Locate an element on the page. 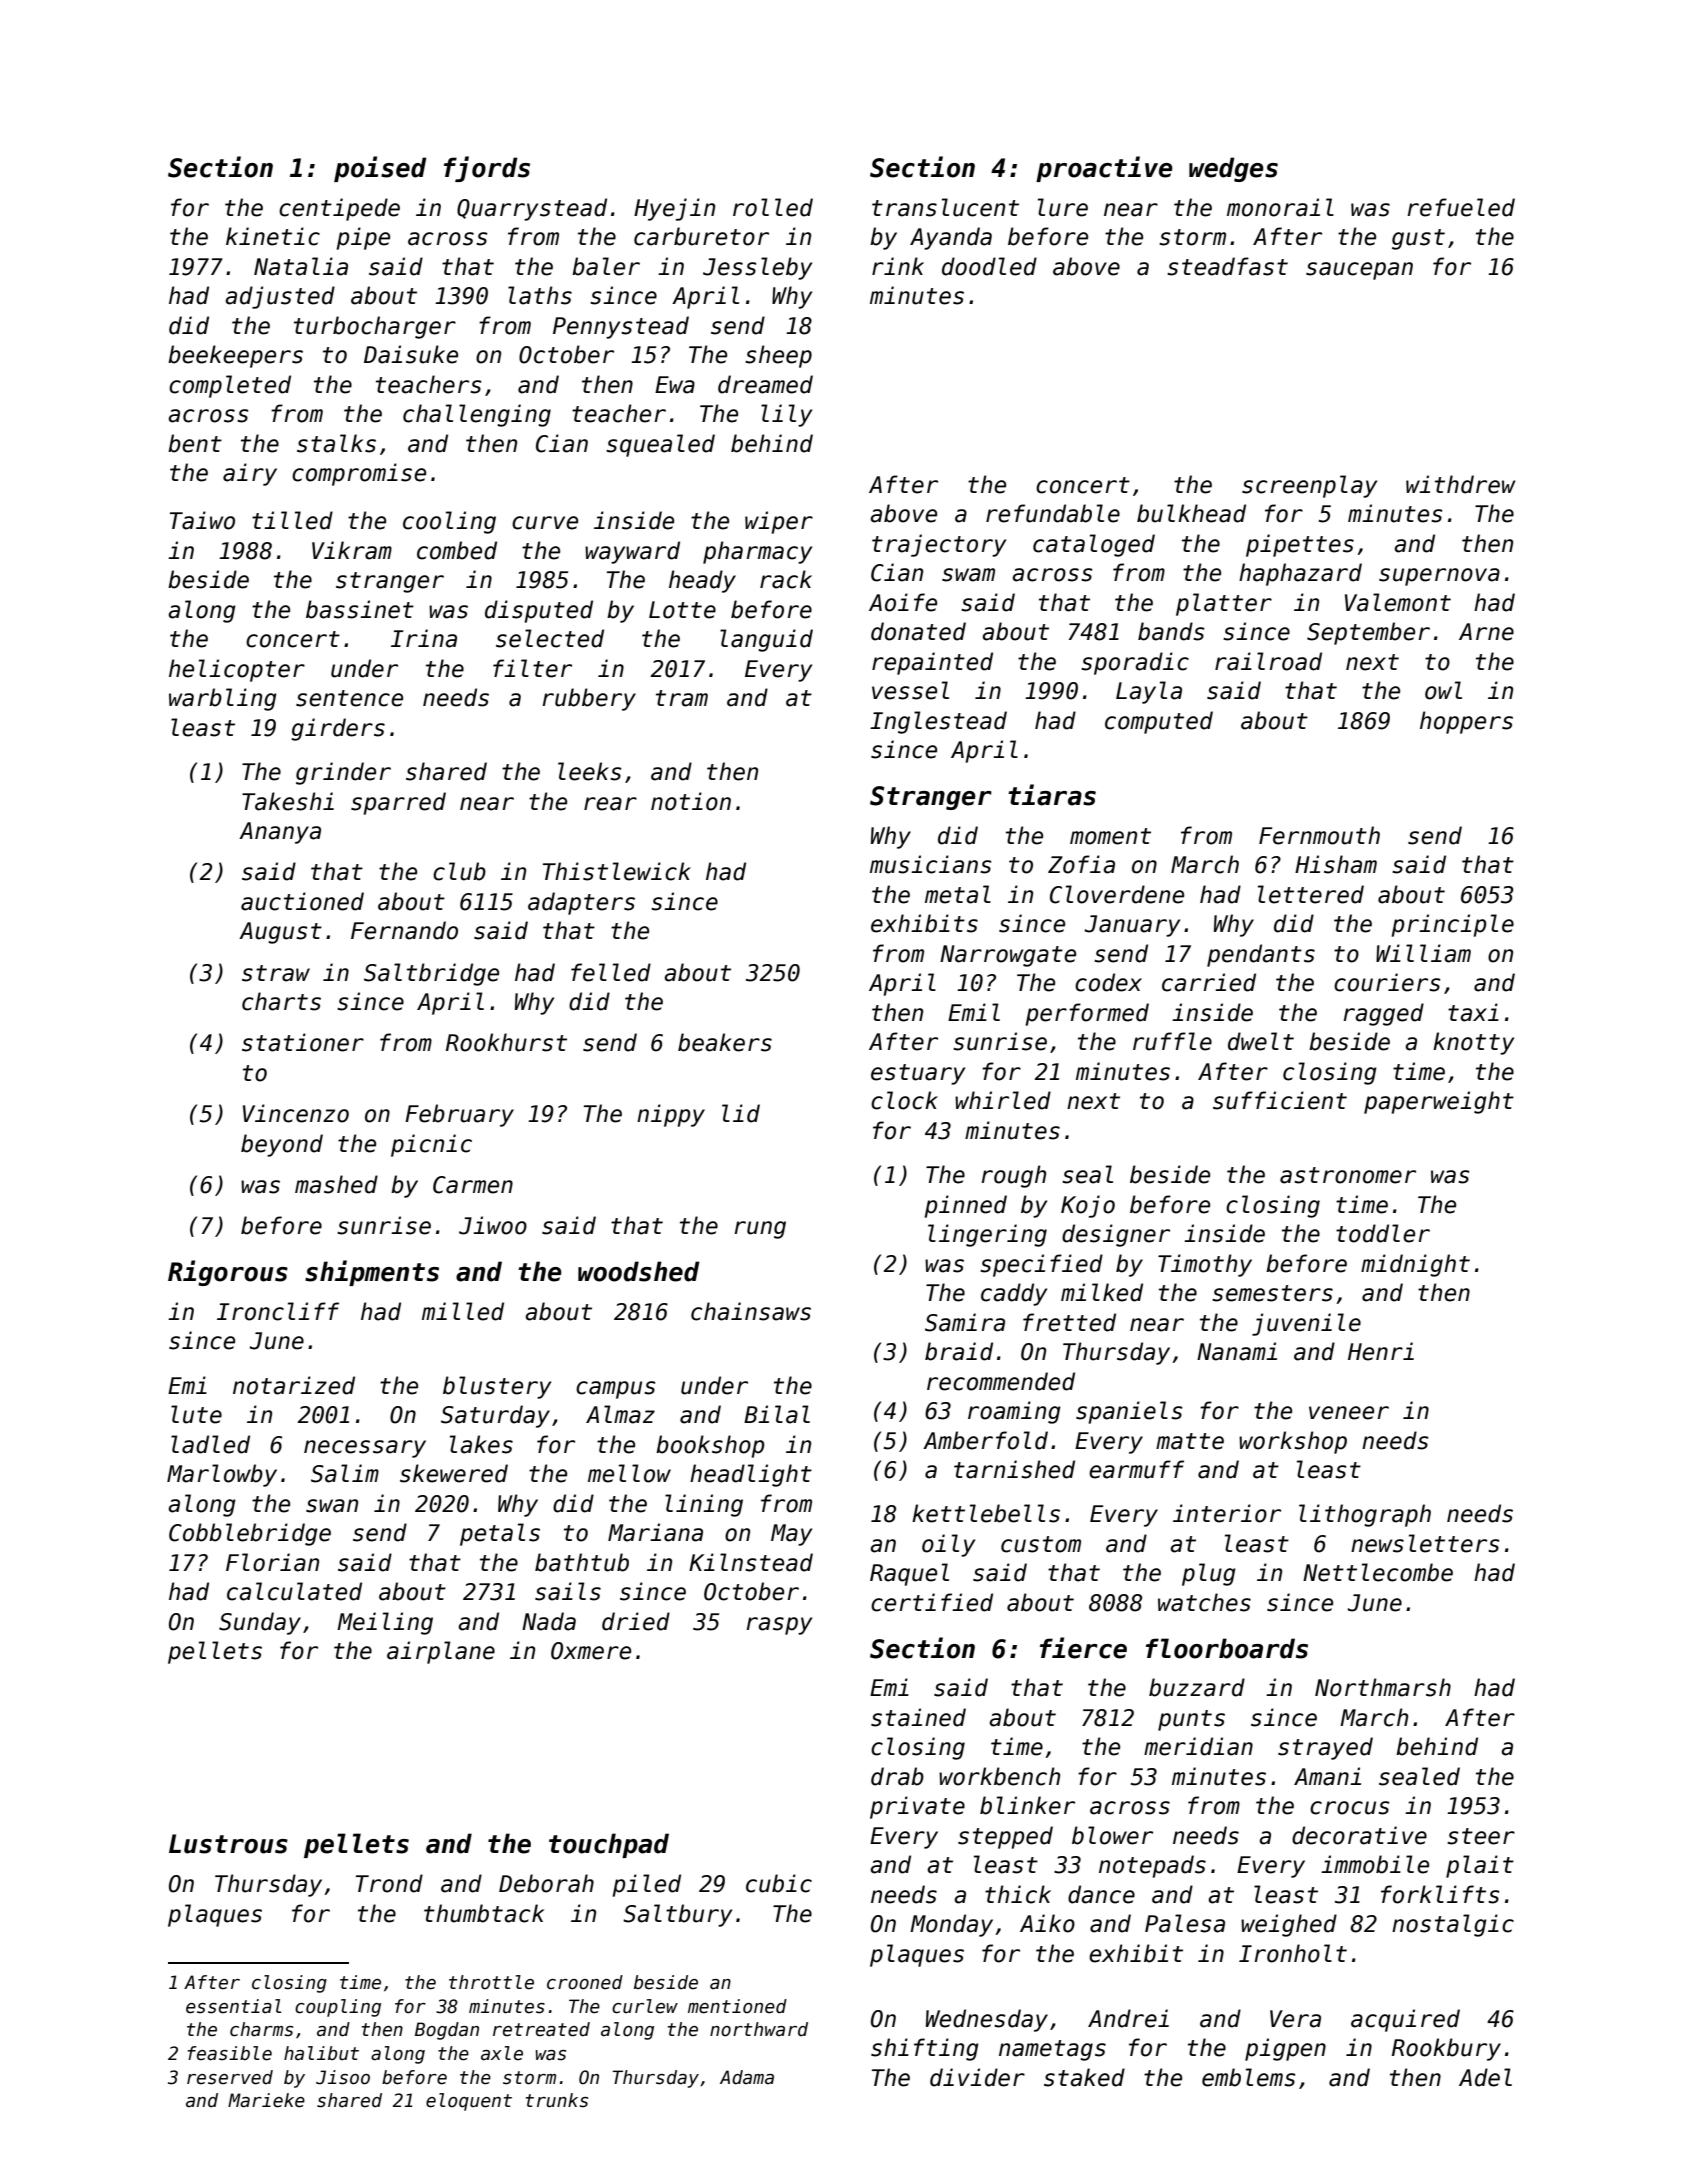 The height and width of the document is (2178, 1683). northward is located at coordinates (759, 2029).
